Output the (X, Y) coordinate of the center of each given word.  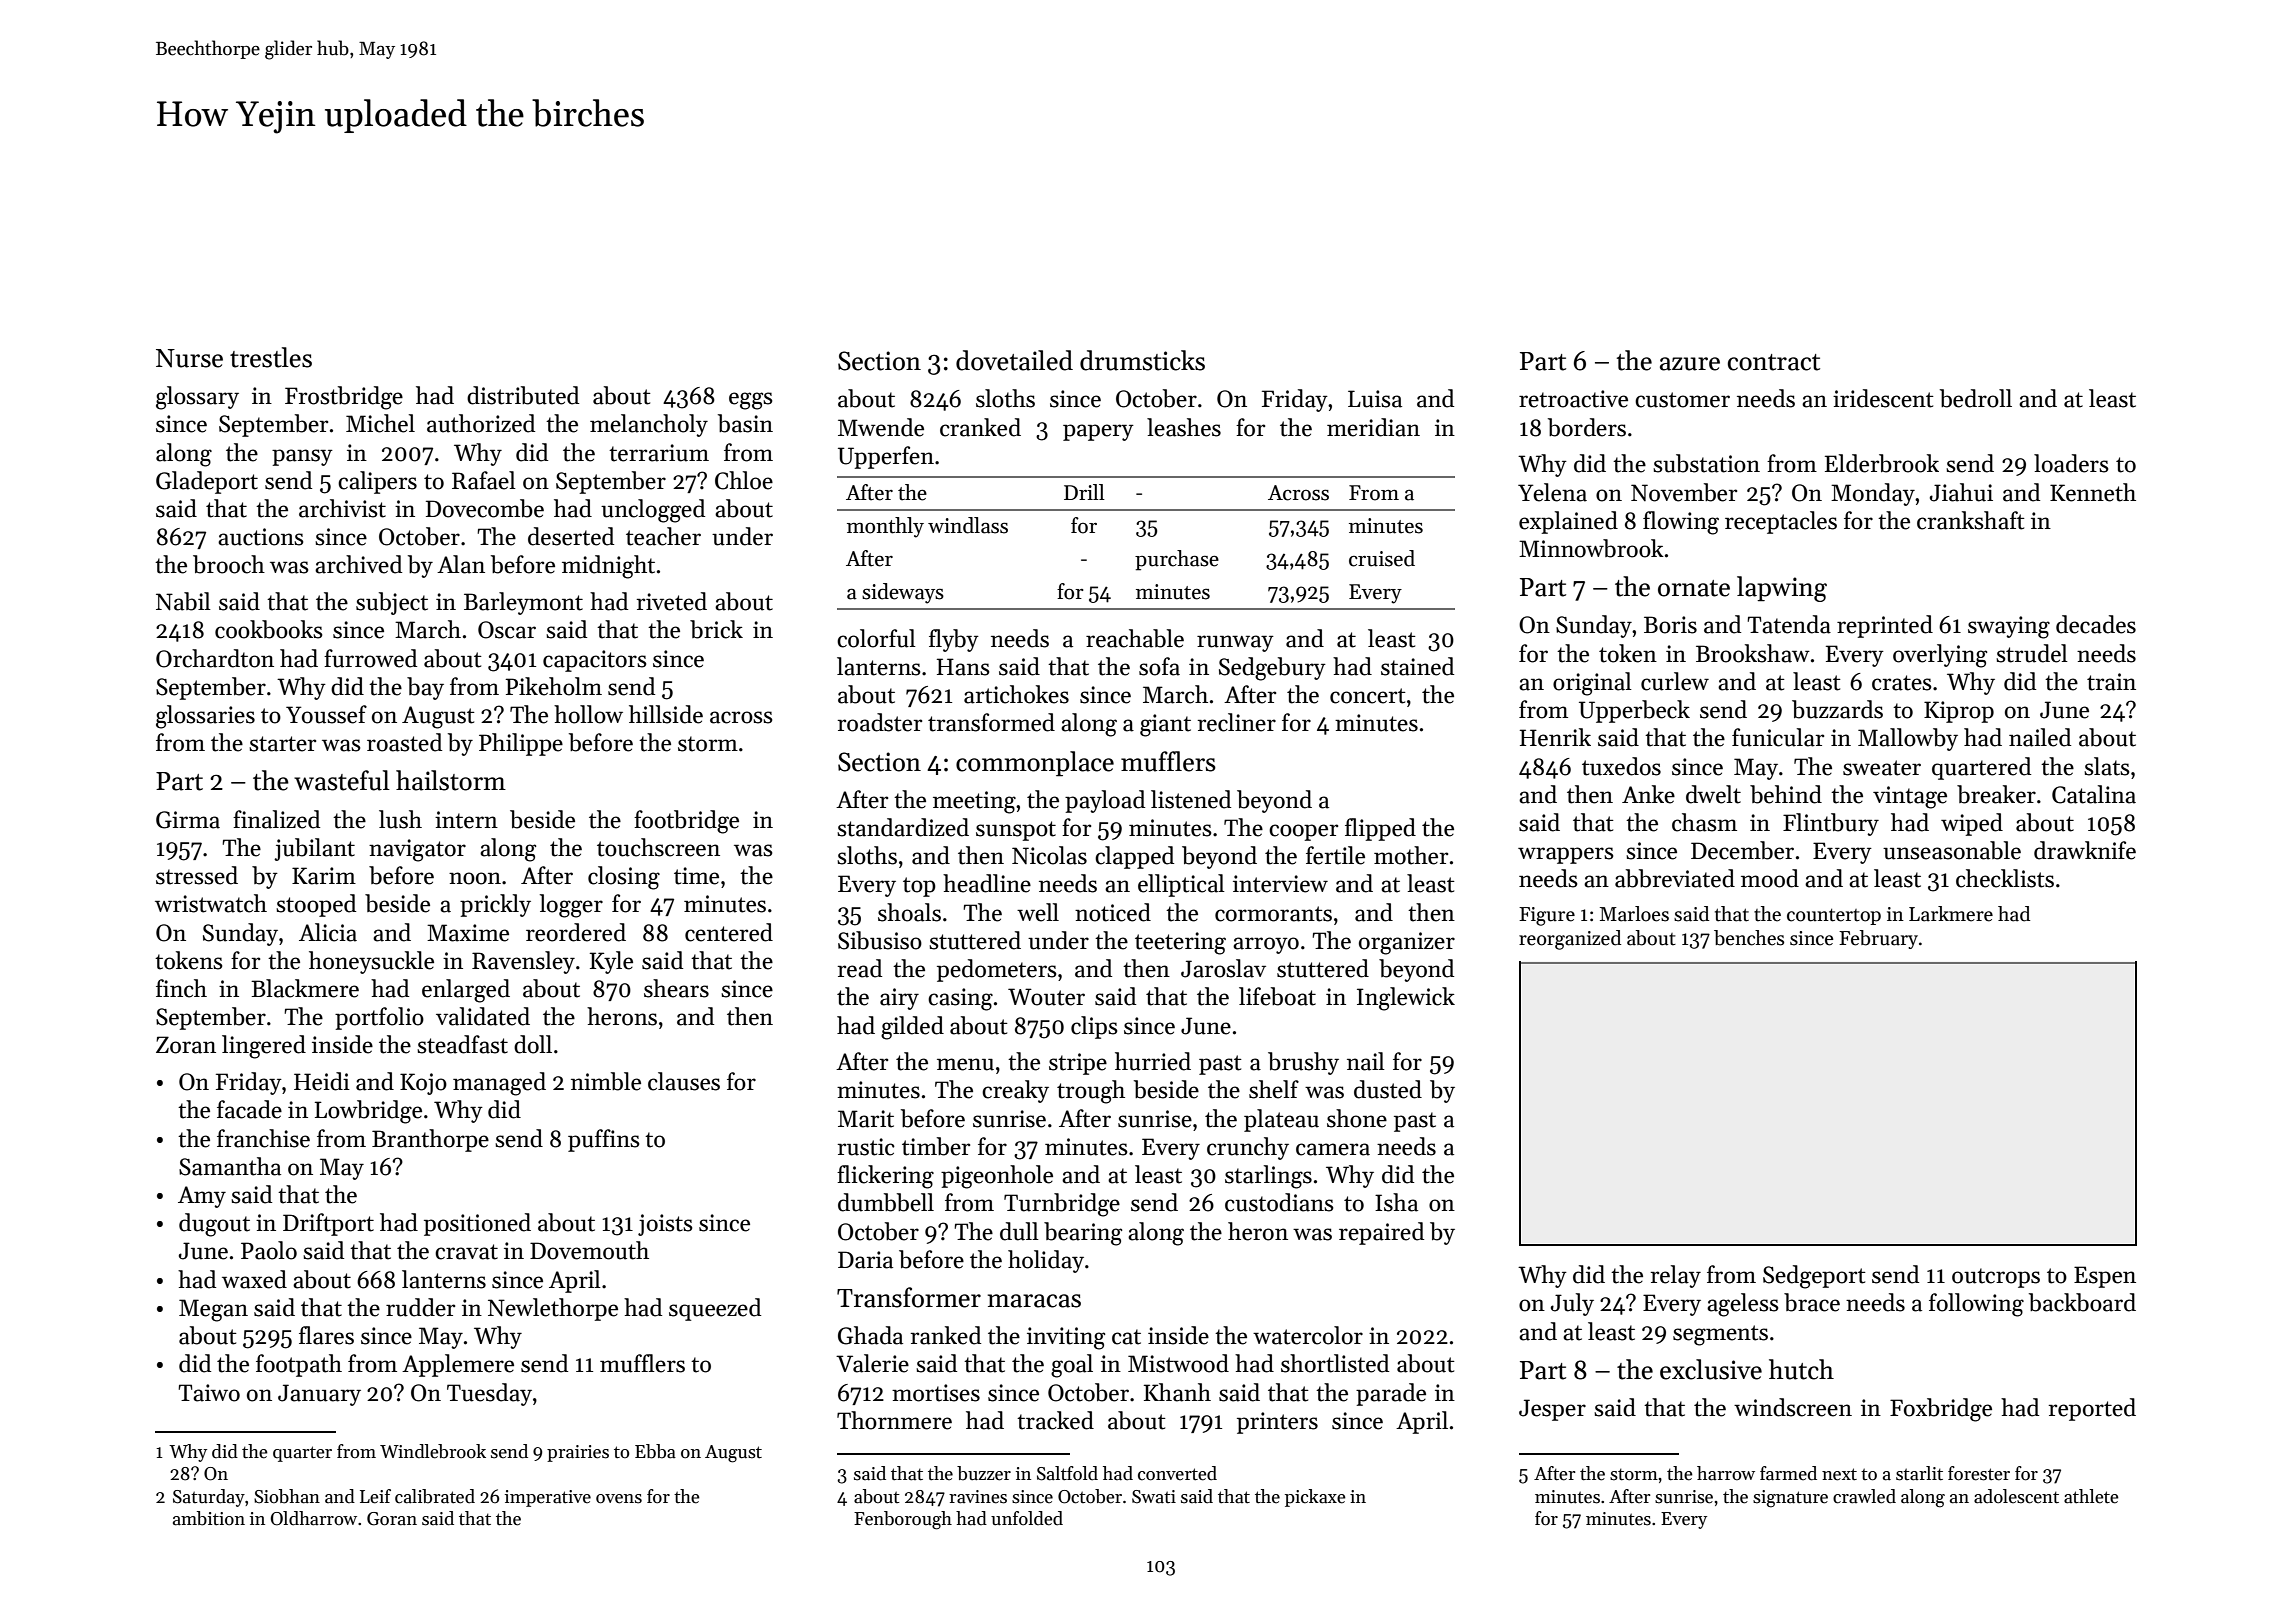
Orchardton (215, 658)
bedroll (1976, 398)
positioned (477, 1224)
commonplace (1035, 764)
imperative (548, 1498)
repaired (1381, 1233)
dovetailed (1014, 360)
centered (729, 932)
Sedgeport (1814, 1277)
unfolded (1027, 1518)
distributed (523, 395)
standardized (903, 827)
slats (2107, 766)
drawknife (2085, 850)
